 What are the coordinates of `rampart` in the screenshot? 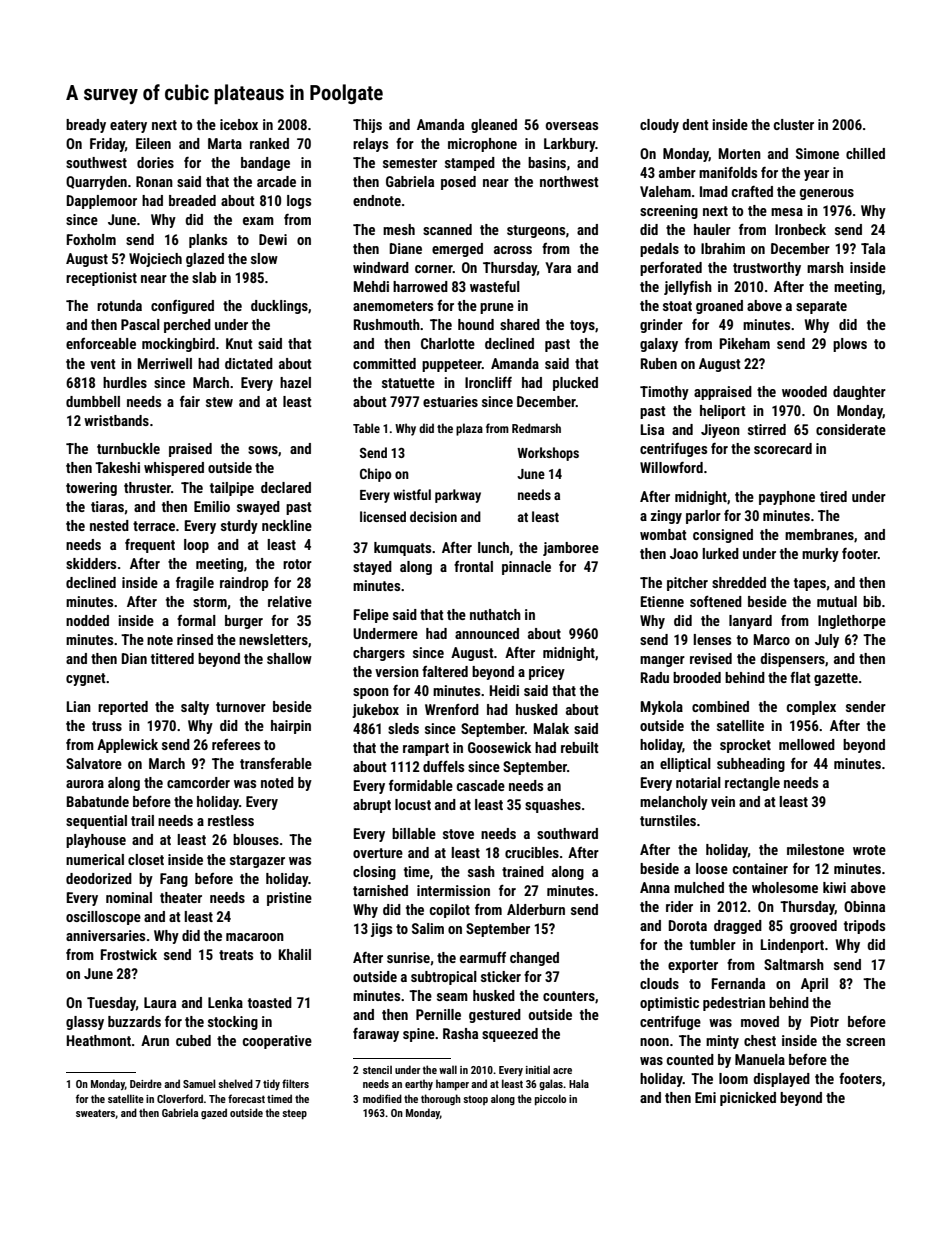 It's located at (426, 749).
